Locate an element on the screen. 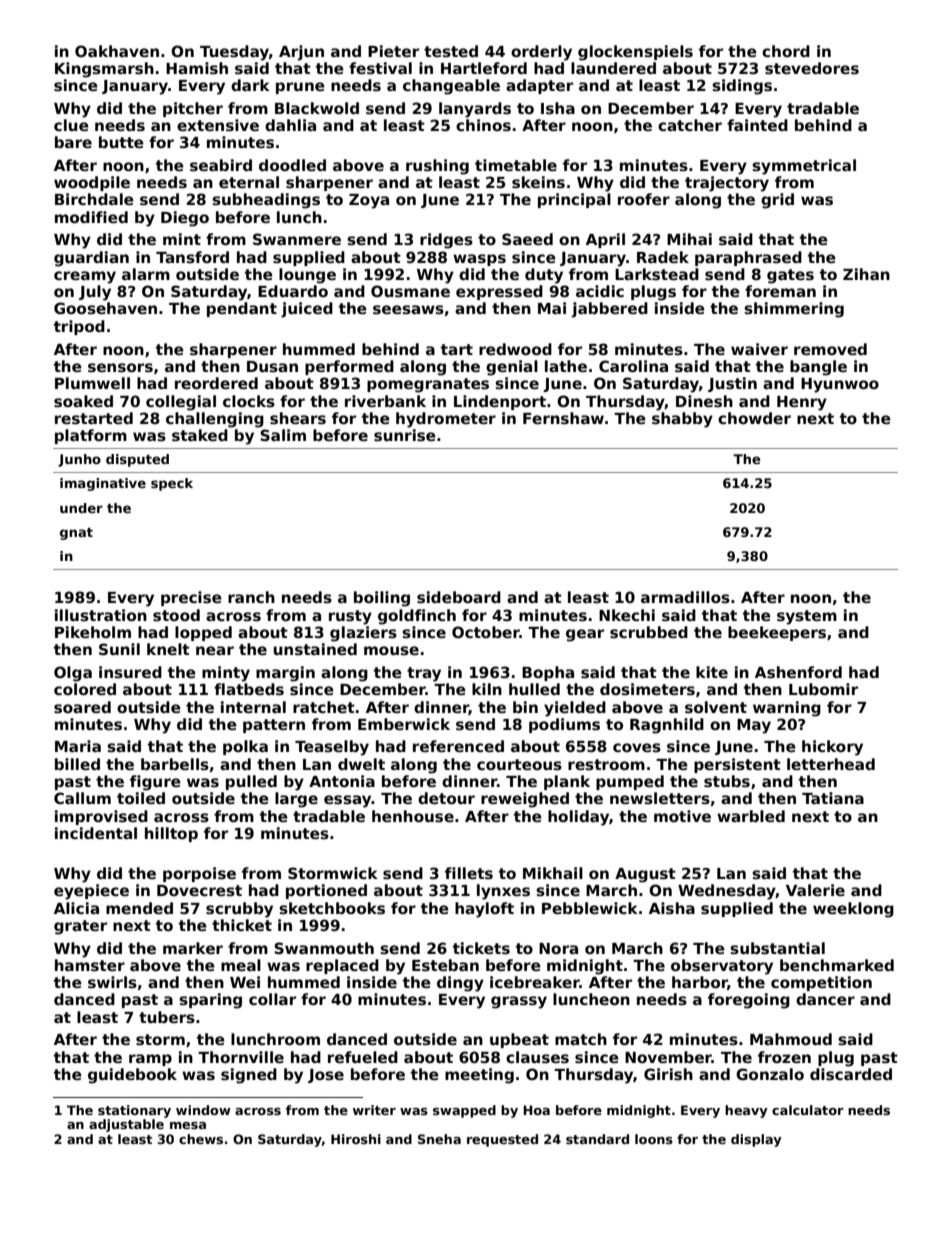  redwood is located at coordinates (515, 349).
